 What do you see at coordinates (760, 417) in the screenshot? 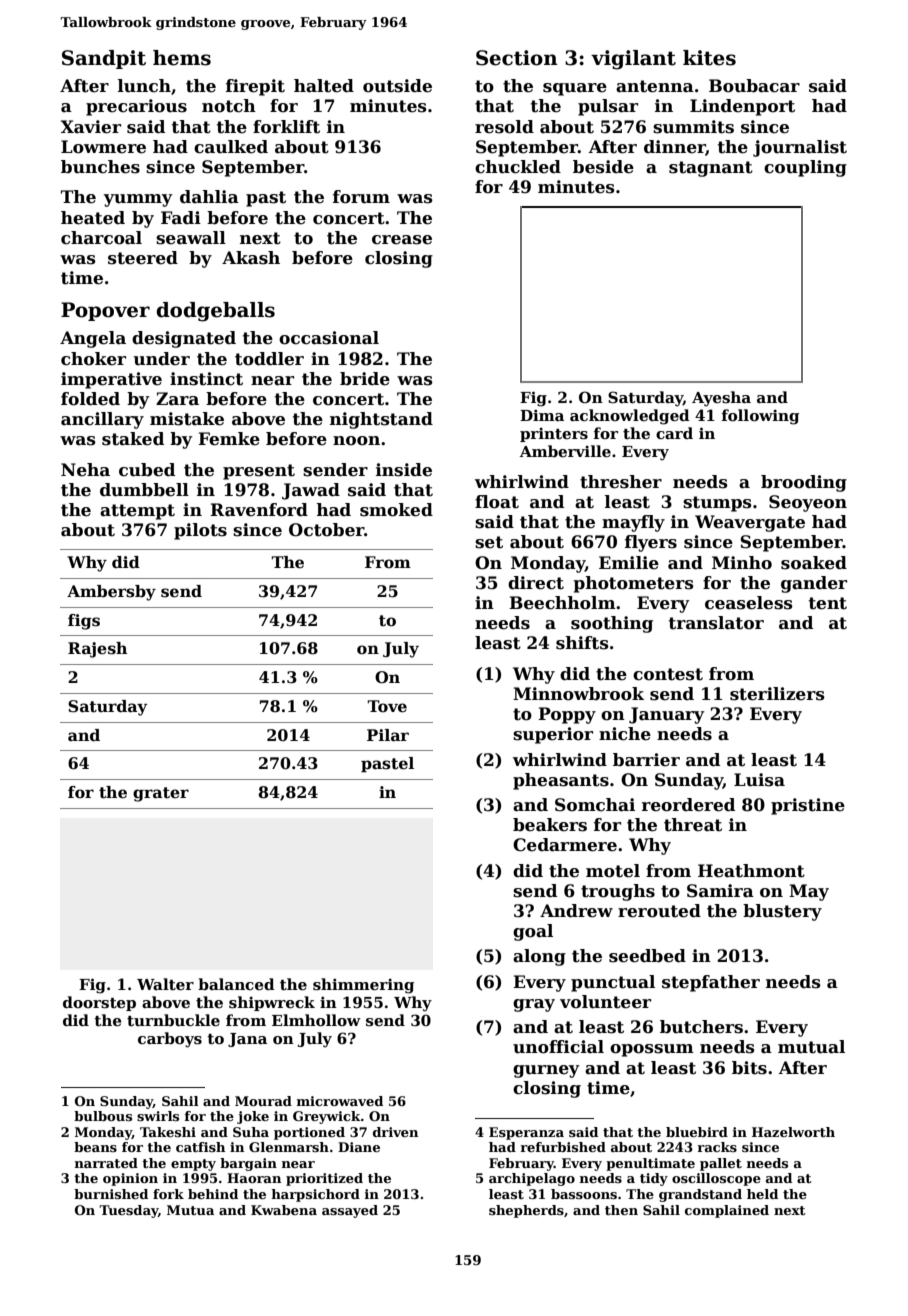
I see `following` at bounding box center [760, 417].
